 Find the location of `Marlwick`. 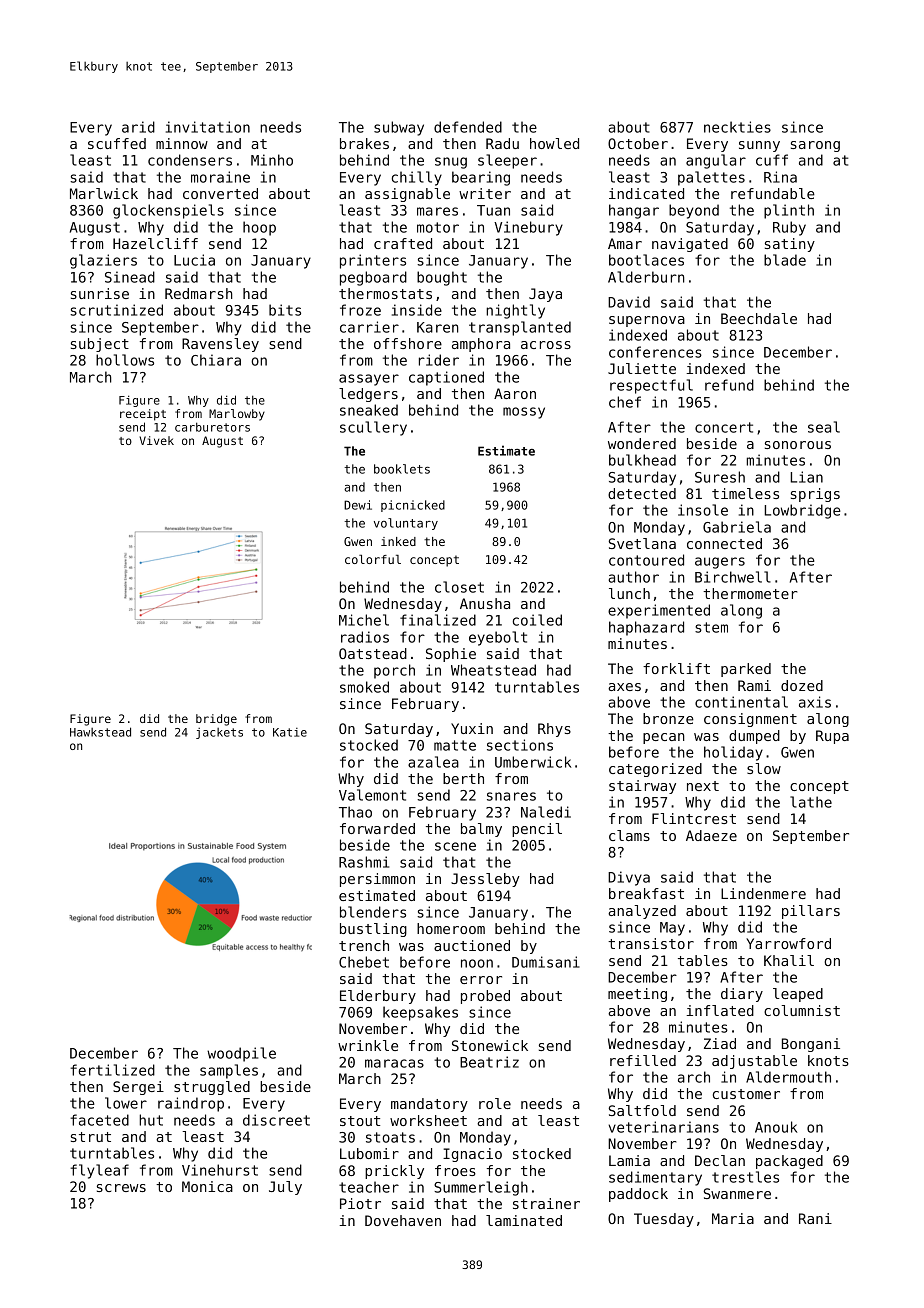

Marlwick is located at coordinates (104, 193).
